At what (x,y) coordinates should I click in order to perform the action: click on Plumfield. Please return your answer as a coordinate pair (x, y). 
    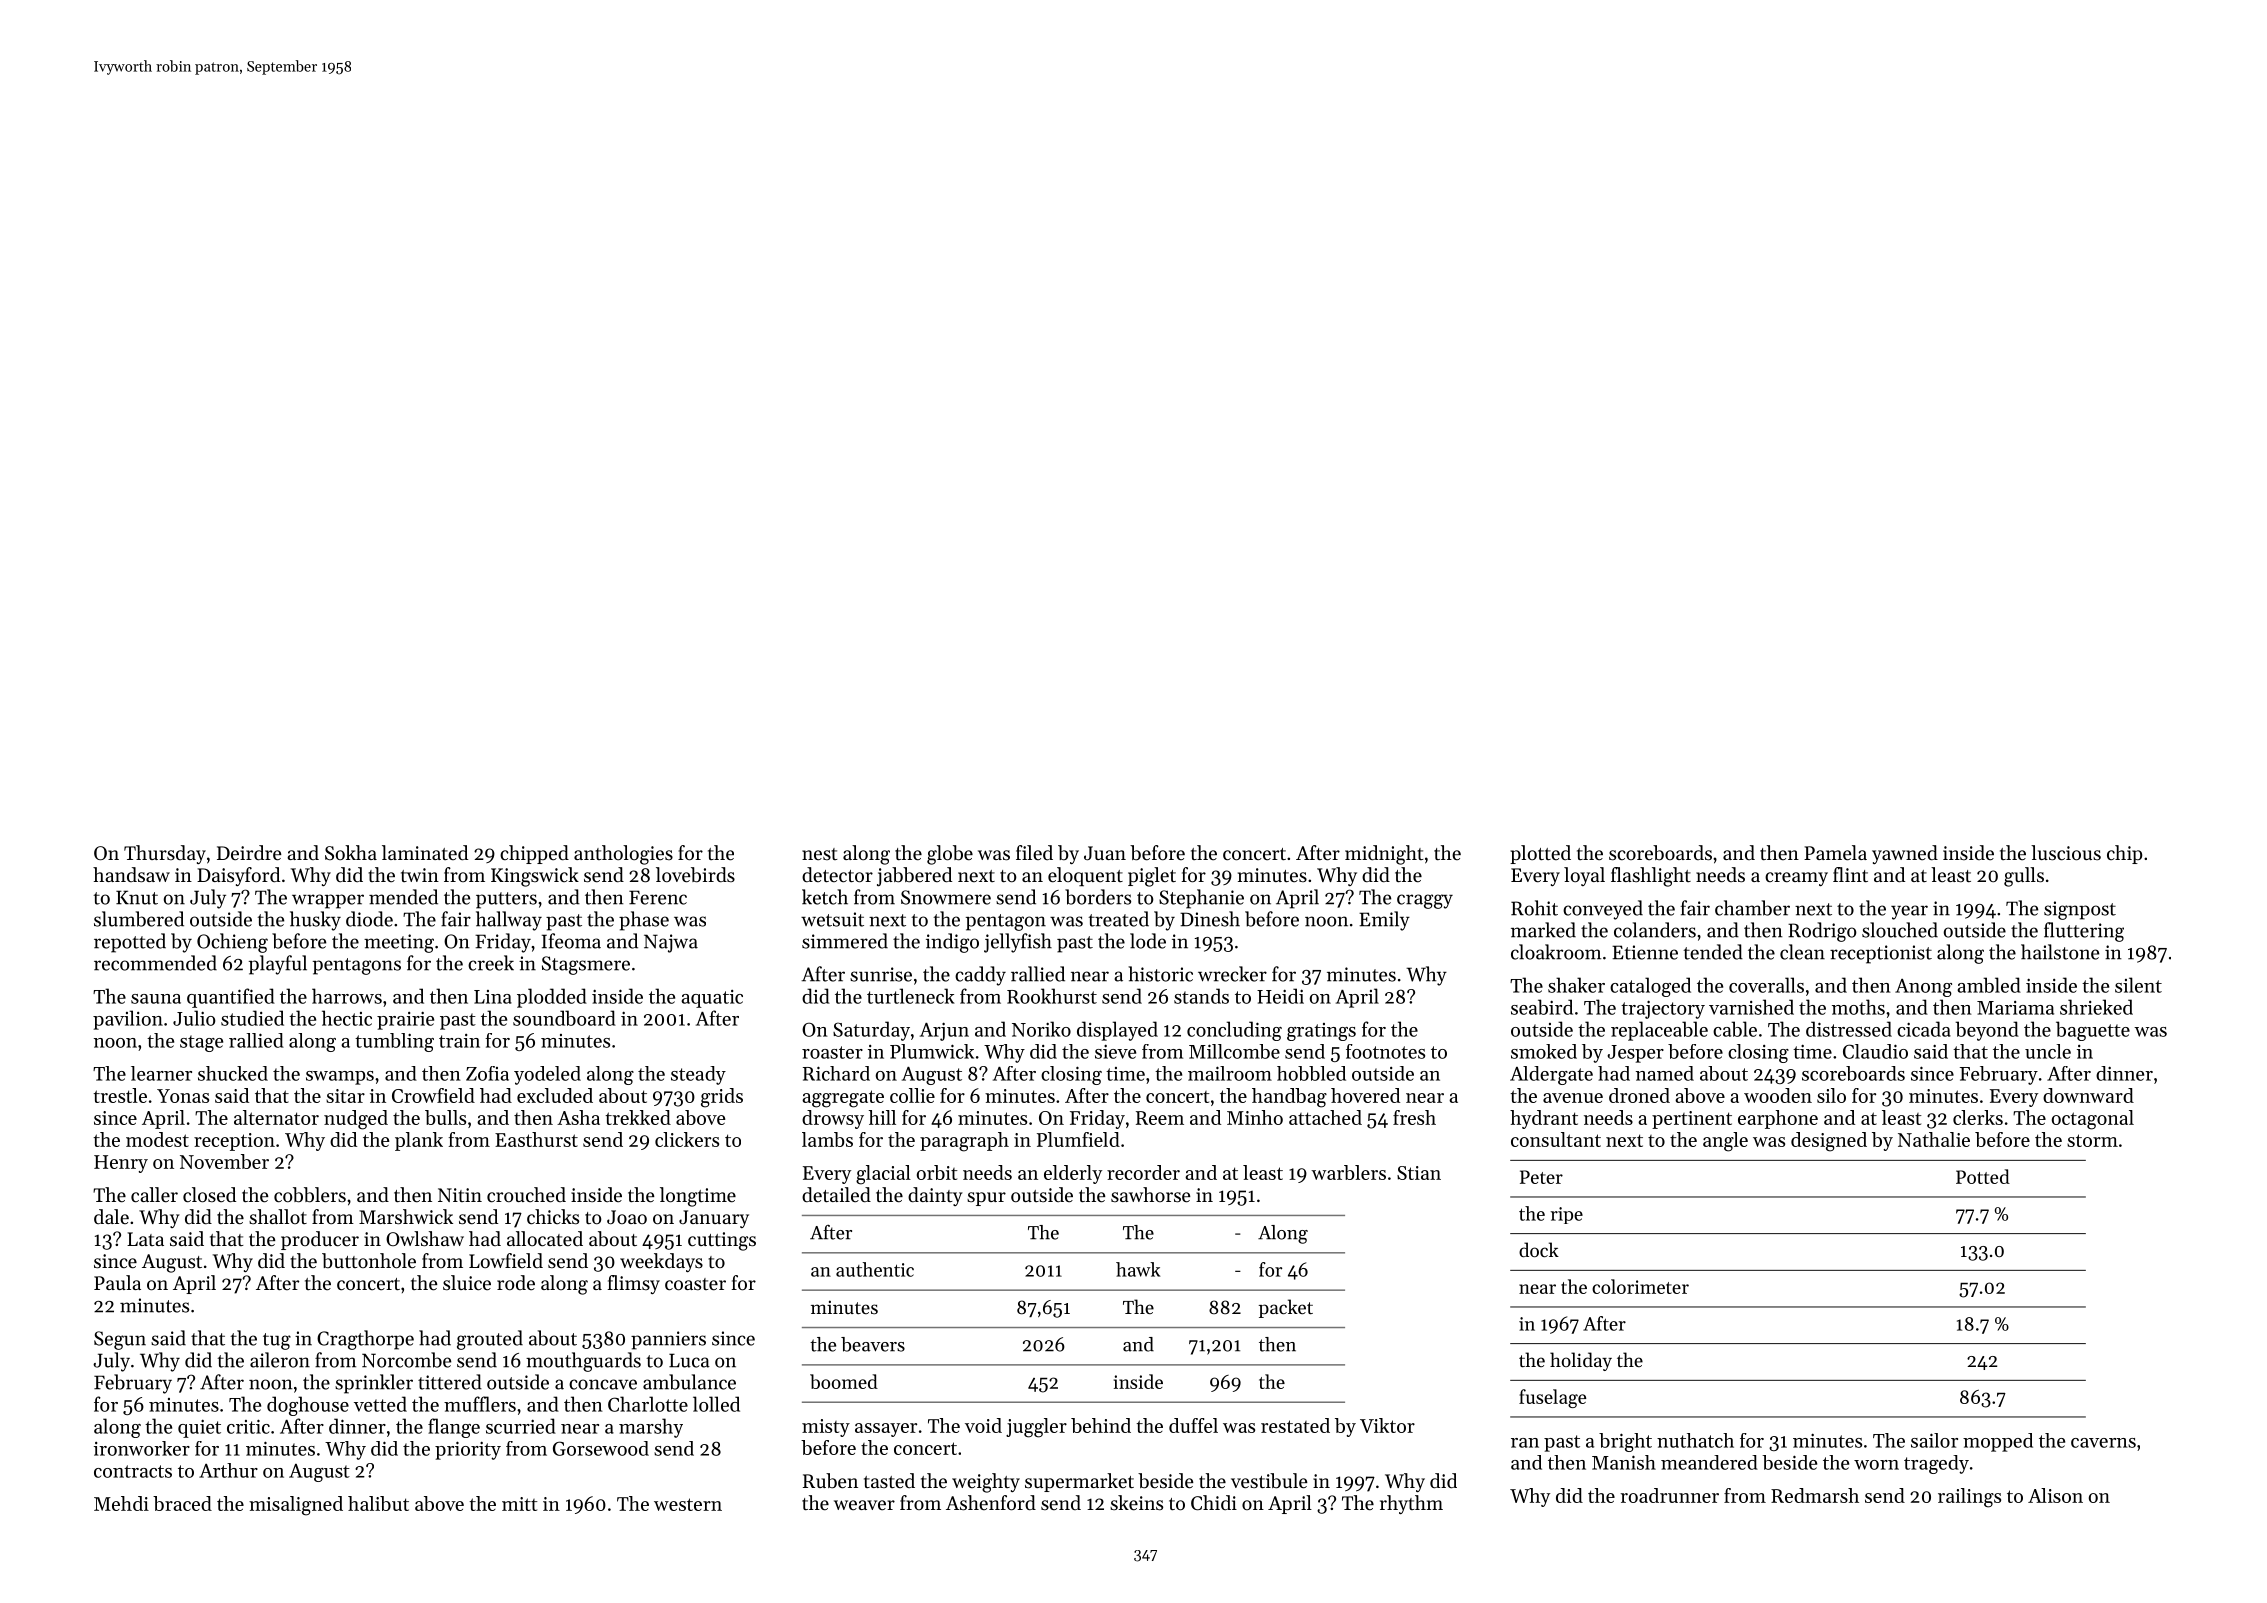
    Looking at the image, I should click on (1078, 1139).
